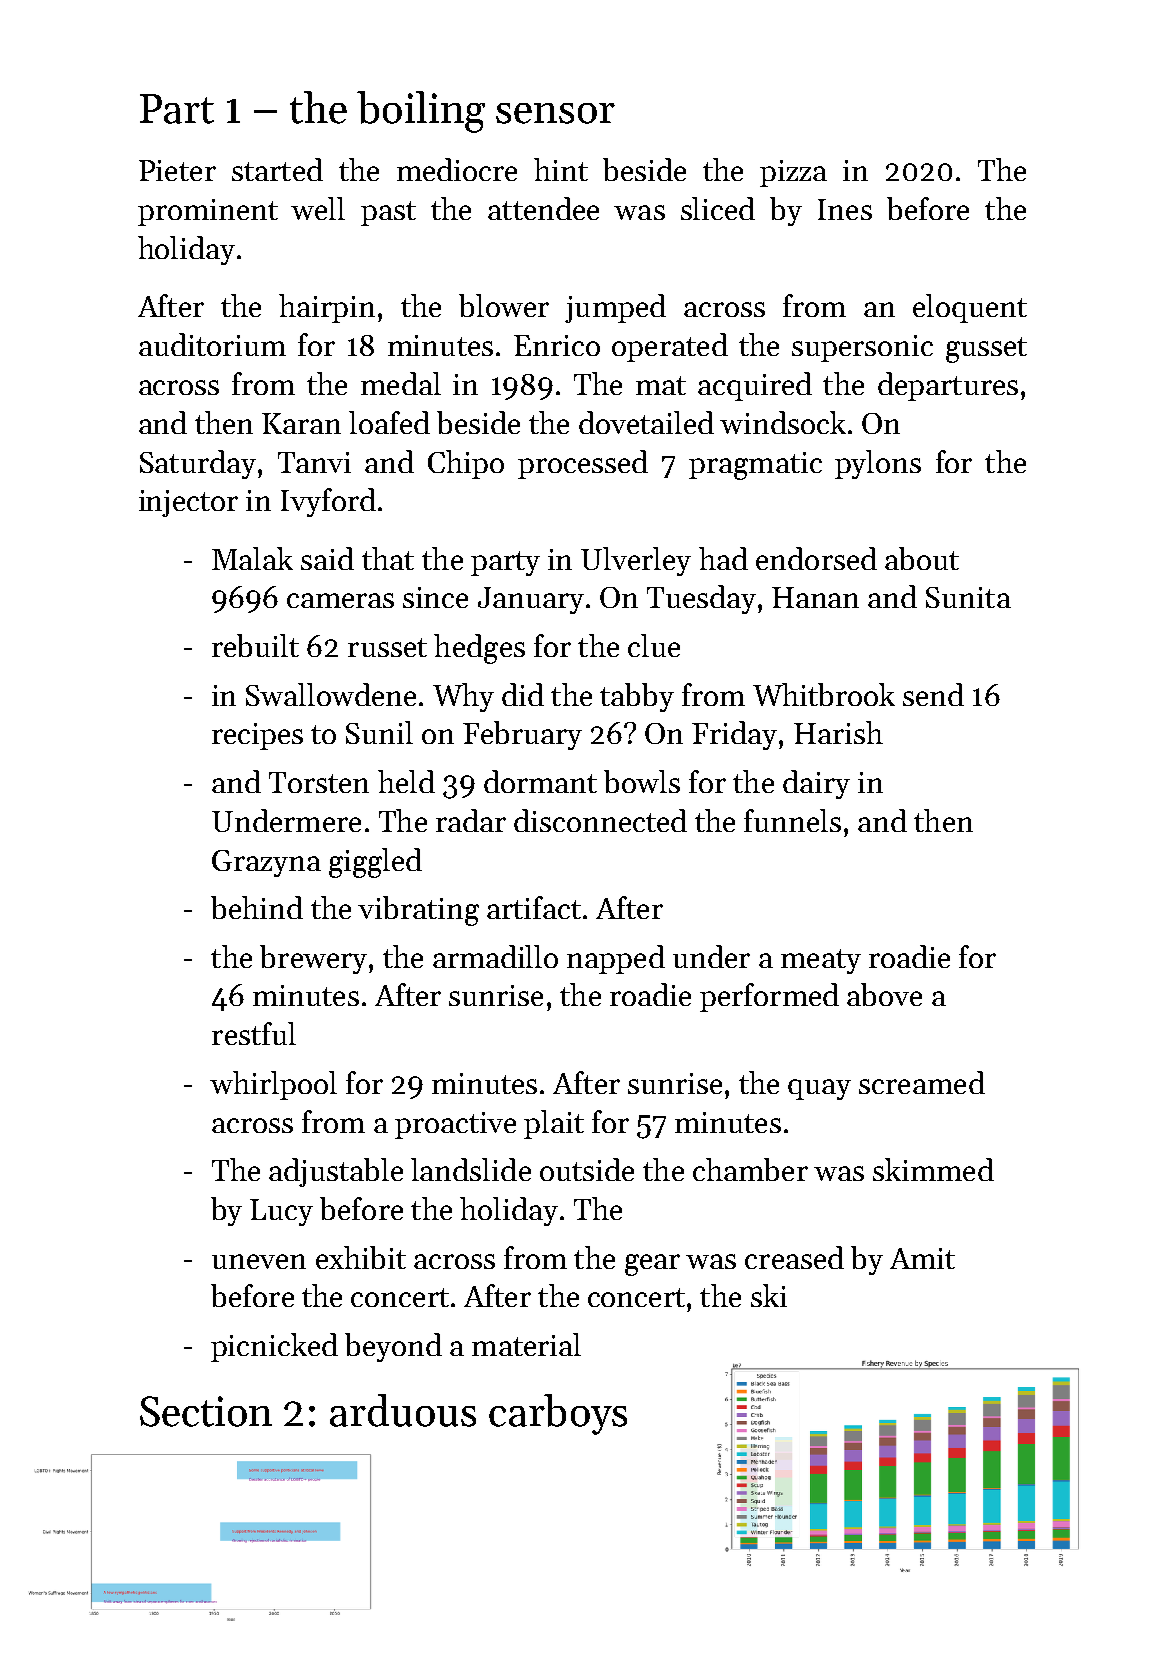 This document has height=1654, width=1165. I want to click on arduous, so click(403, 1410).
